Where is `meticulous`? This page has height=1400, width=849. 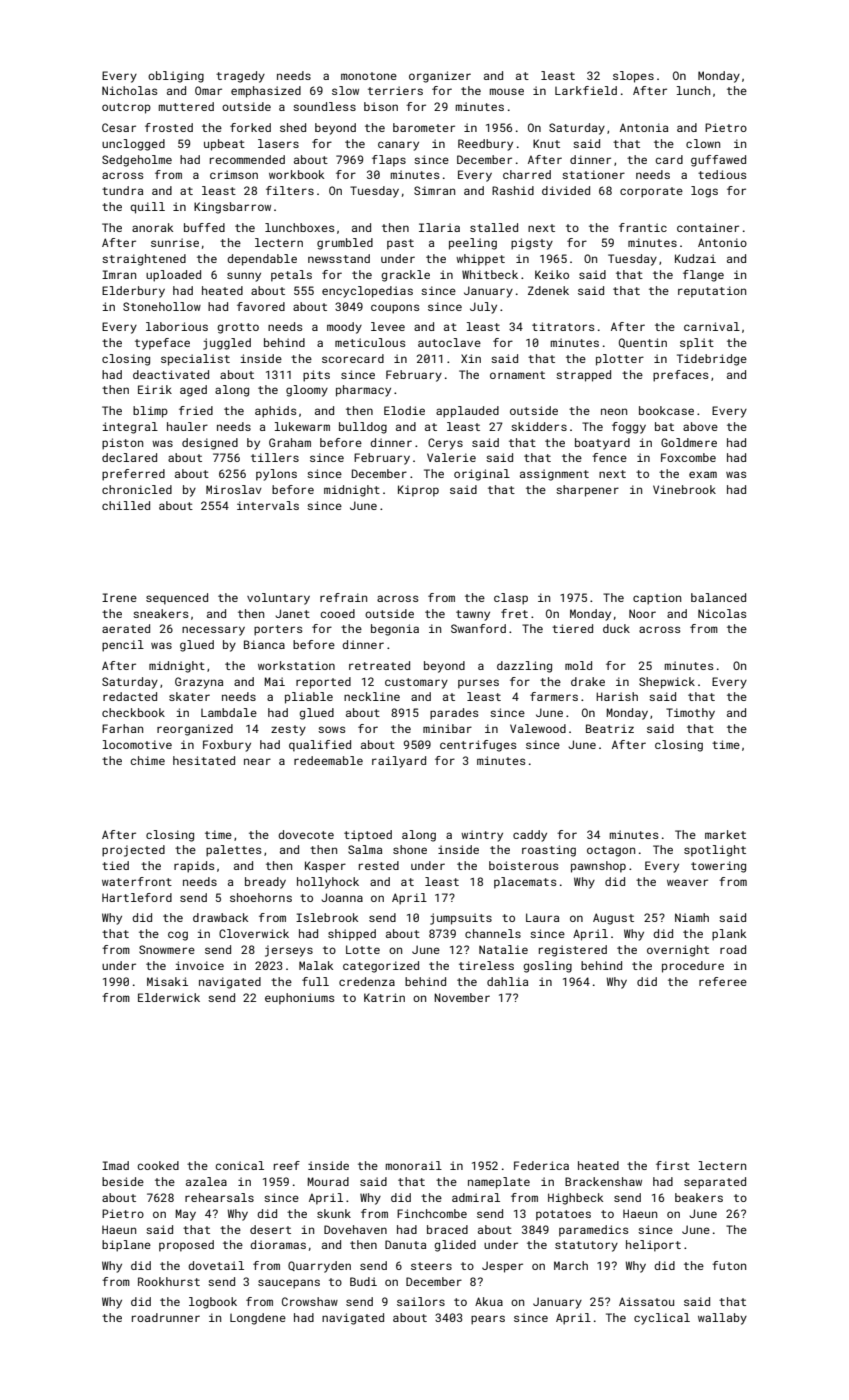
meticulous is located at coordinates (370, 342).
